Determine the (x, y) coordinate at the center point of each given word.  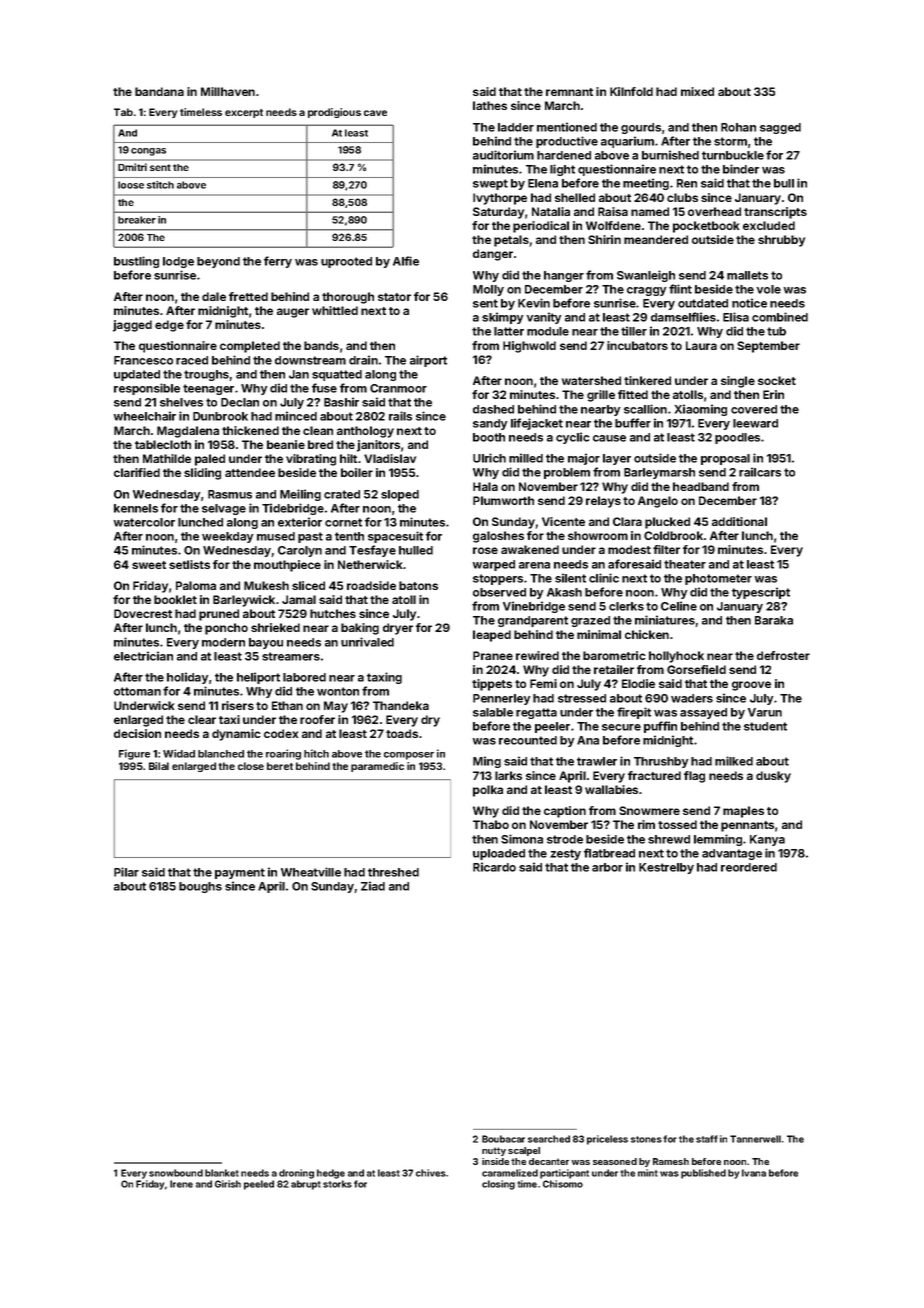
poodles (737, 438)
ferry (278, 262)
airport (428, 361)
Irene (181, 1184)
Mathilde (167, 458)
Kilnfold (631, 91)
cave (375, 113)
